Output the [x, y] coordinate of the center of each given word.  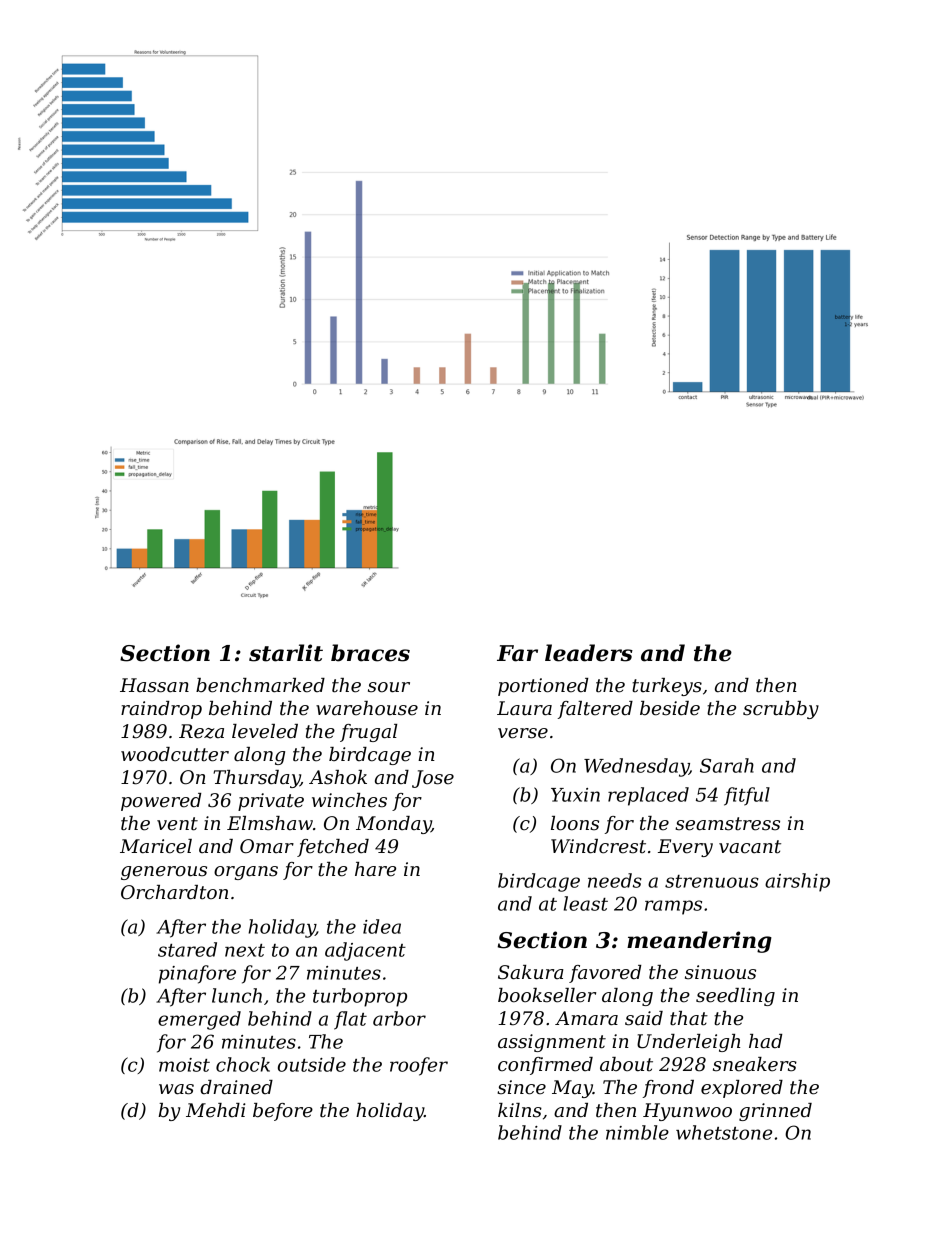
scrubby [781, 710]
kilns [520, 1110]
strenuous [712, 881]
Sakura [531, 972]
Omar [267, 846]
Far [517, 653]
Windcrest [598, 846]
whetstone [724, 1132]
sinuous [720, 972]
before [283, 1112]
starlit [286, 653]
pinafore [197, 974]
